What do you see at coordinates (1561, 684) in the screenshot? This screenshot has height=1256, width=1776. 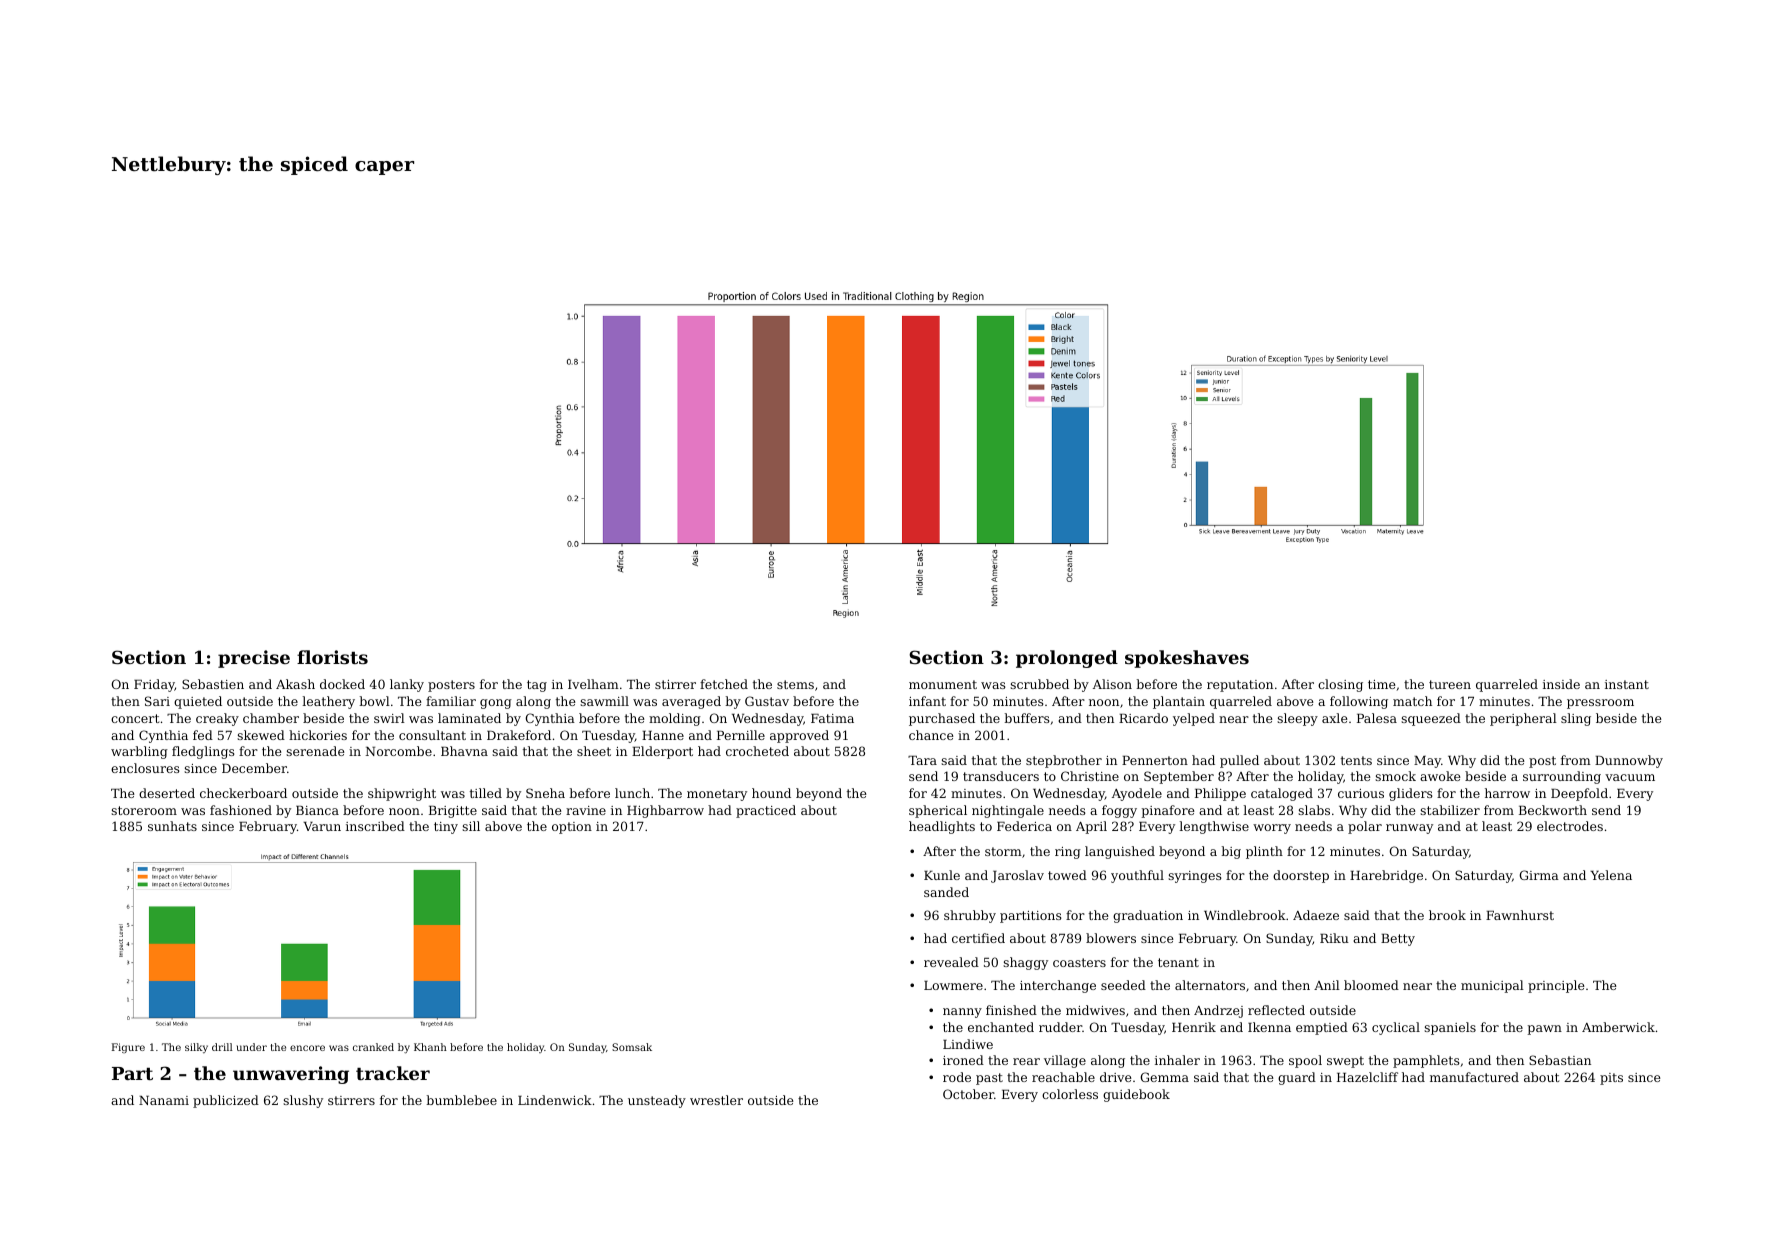 I see `inside` at bounding box center [1561, 684].
